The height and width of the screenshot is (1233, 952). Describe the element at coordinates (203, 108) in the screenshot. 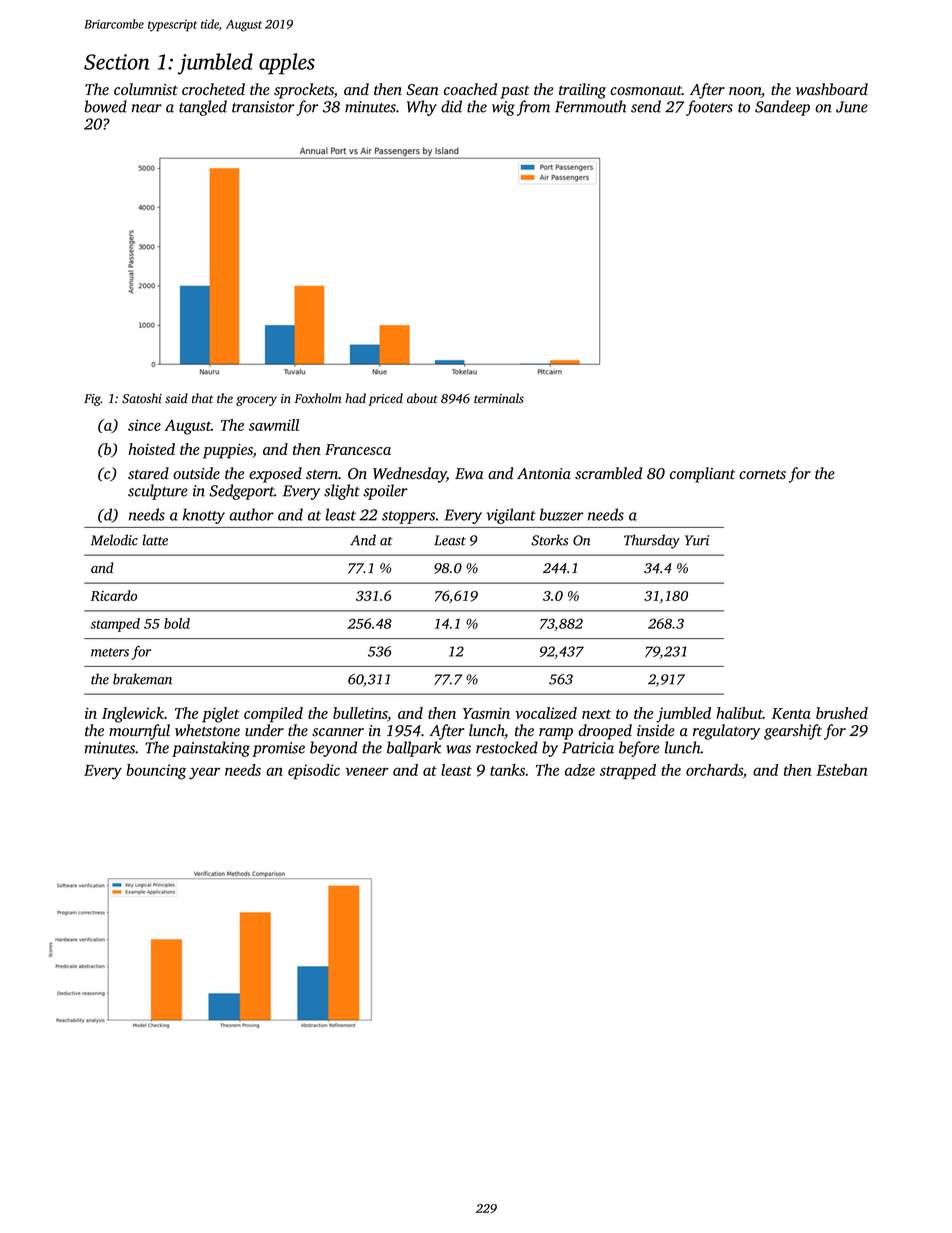

I see `tangled` at that location.
